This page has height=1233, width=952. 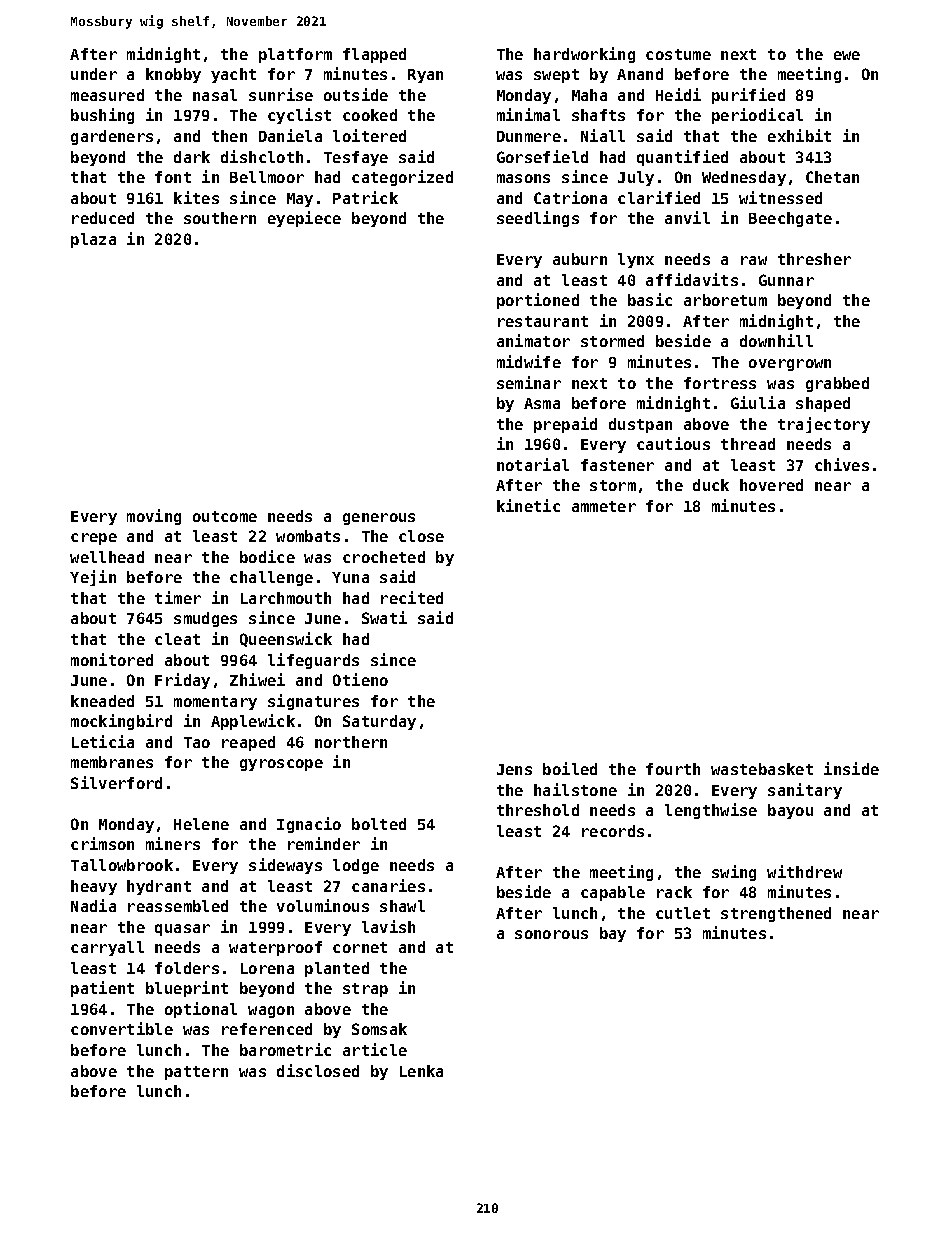 What do you see at coordinates (711, 485) in the page?
I see `duck` at bounding box center [711, 485].
